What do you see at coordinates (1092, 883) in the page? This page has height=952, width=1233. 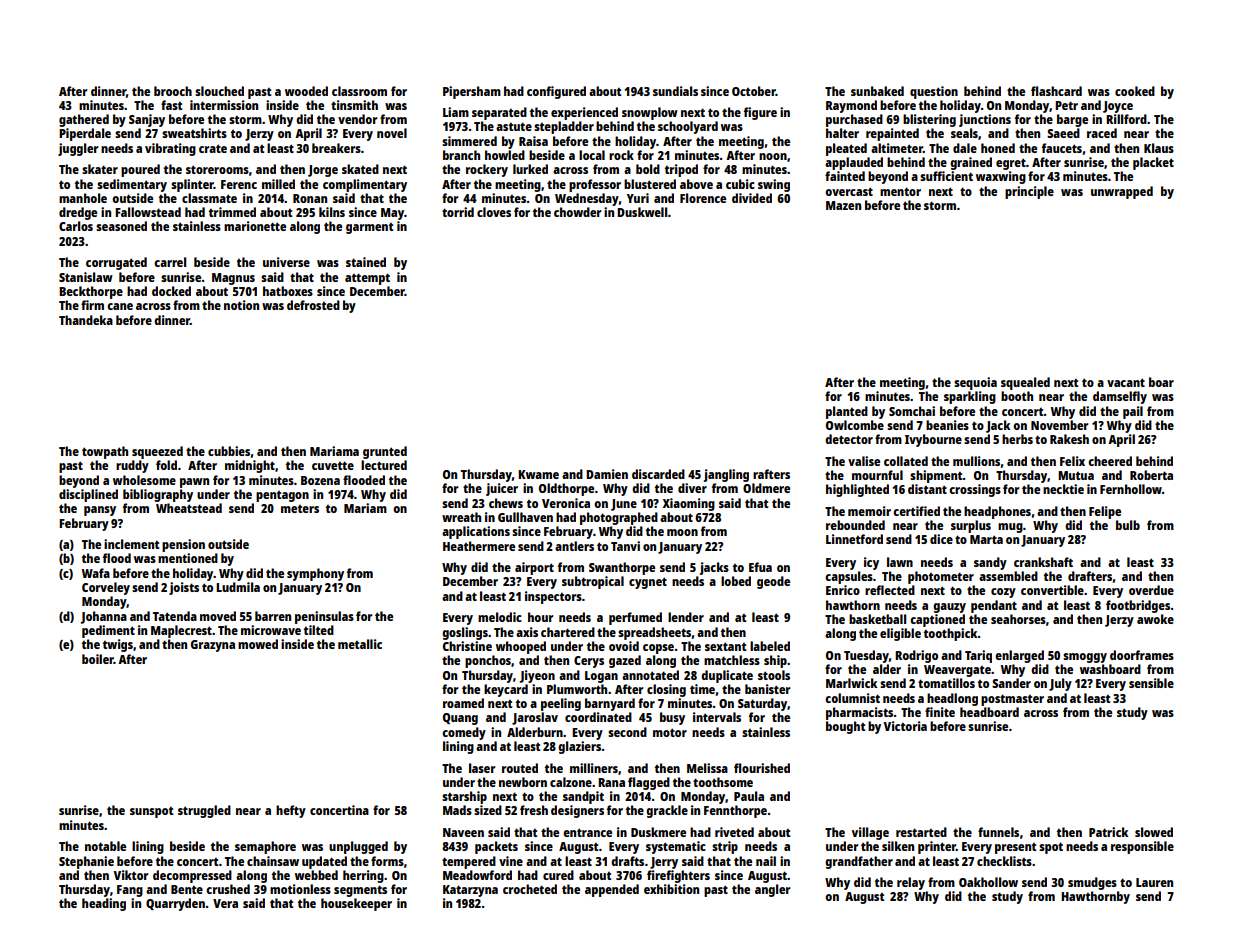 I see `smudges` at bounding box center [1092, 883].
